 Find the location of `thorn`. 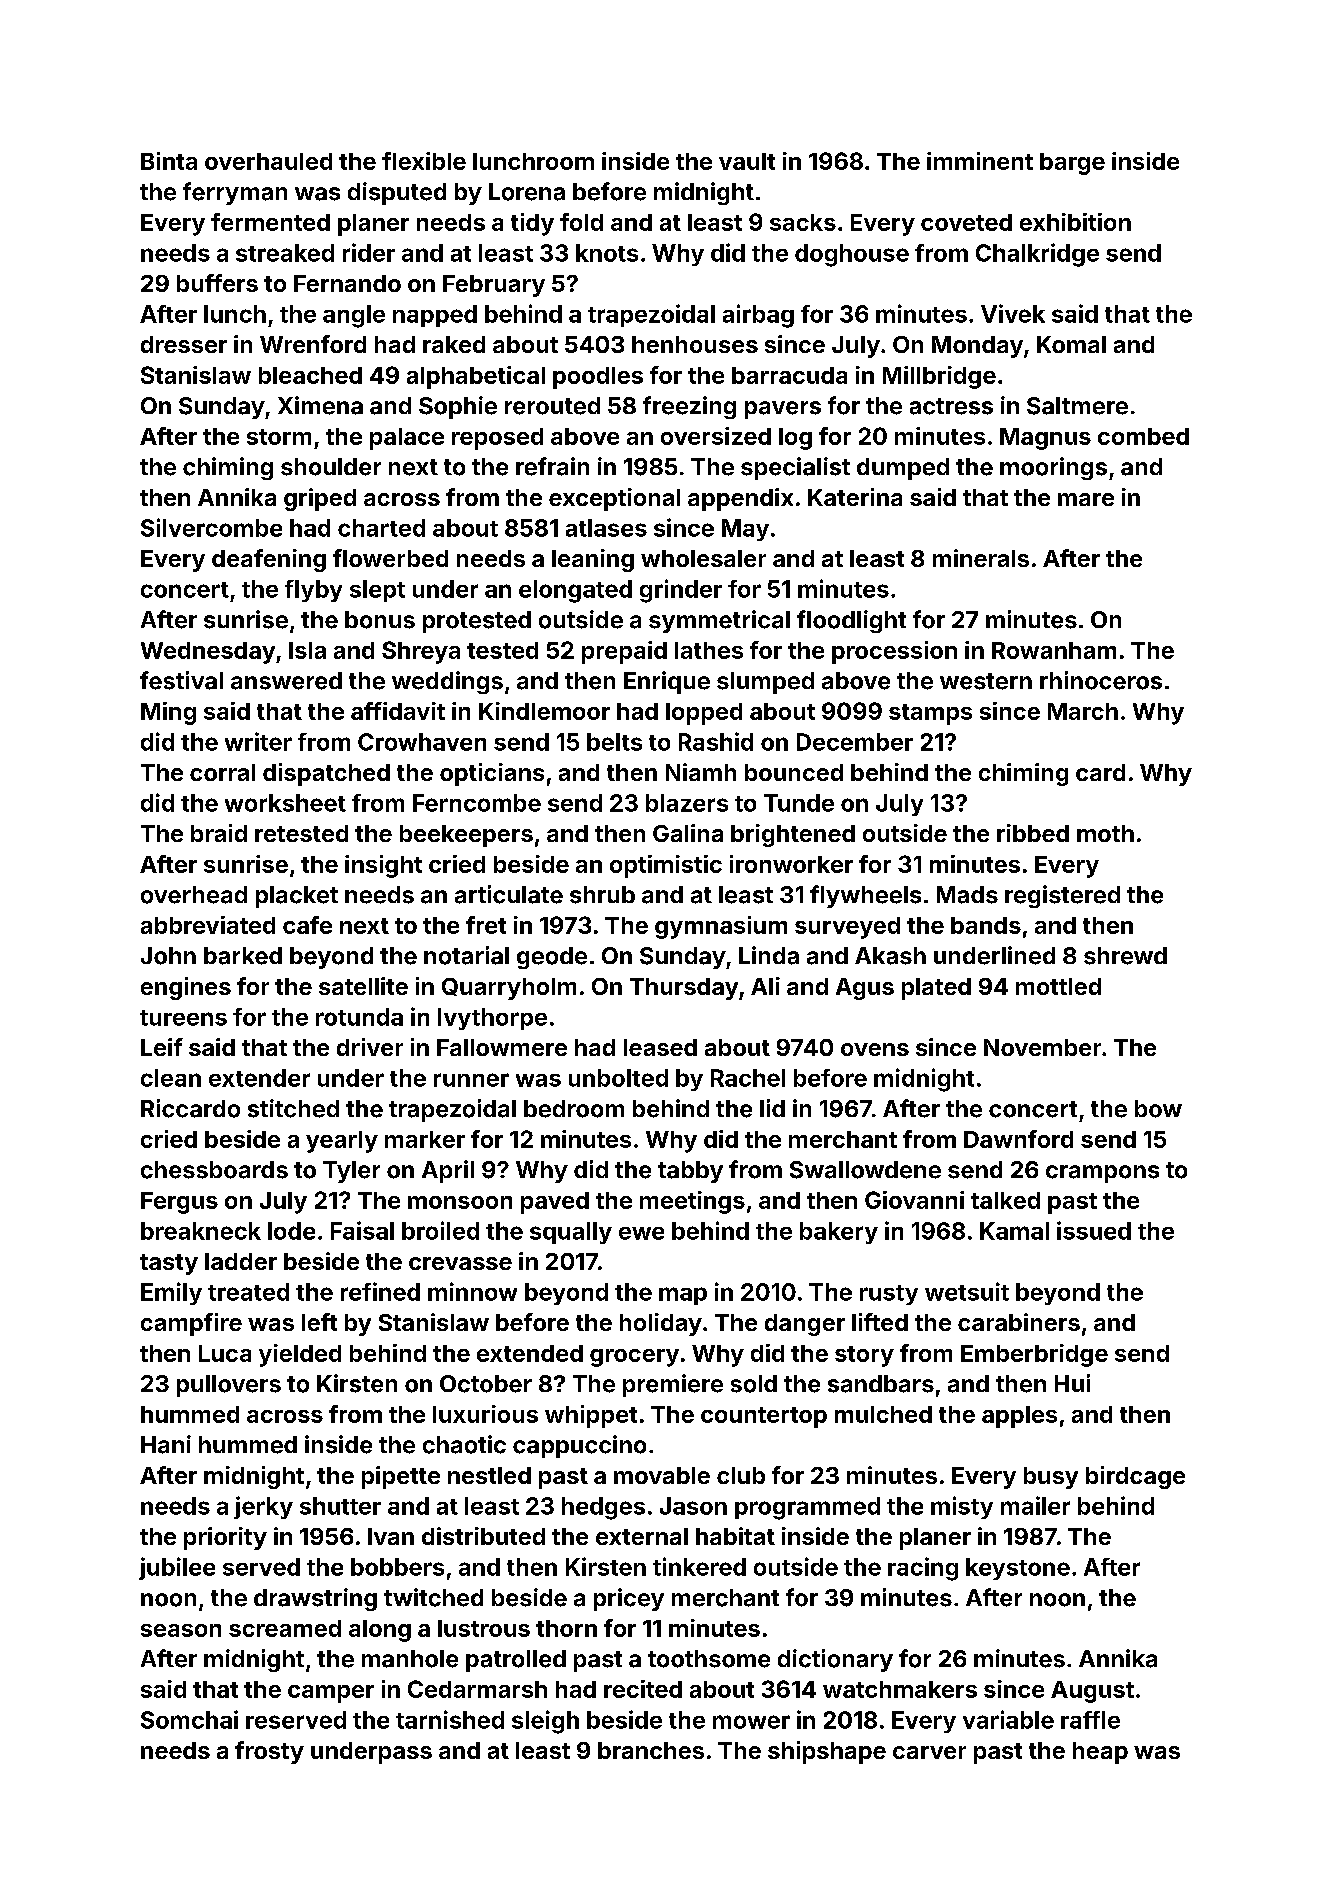

thorn is located at coordinates (566, 1628).
